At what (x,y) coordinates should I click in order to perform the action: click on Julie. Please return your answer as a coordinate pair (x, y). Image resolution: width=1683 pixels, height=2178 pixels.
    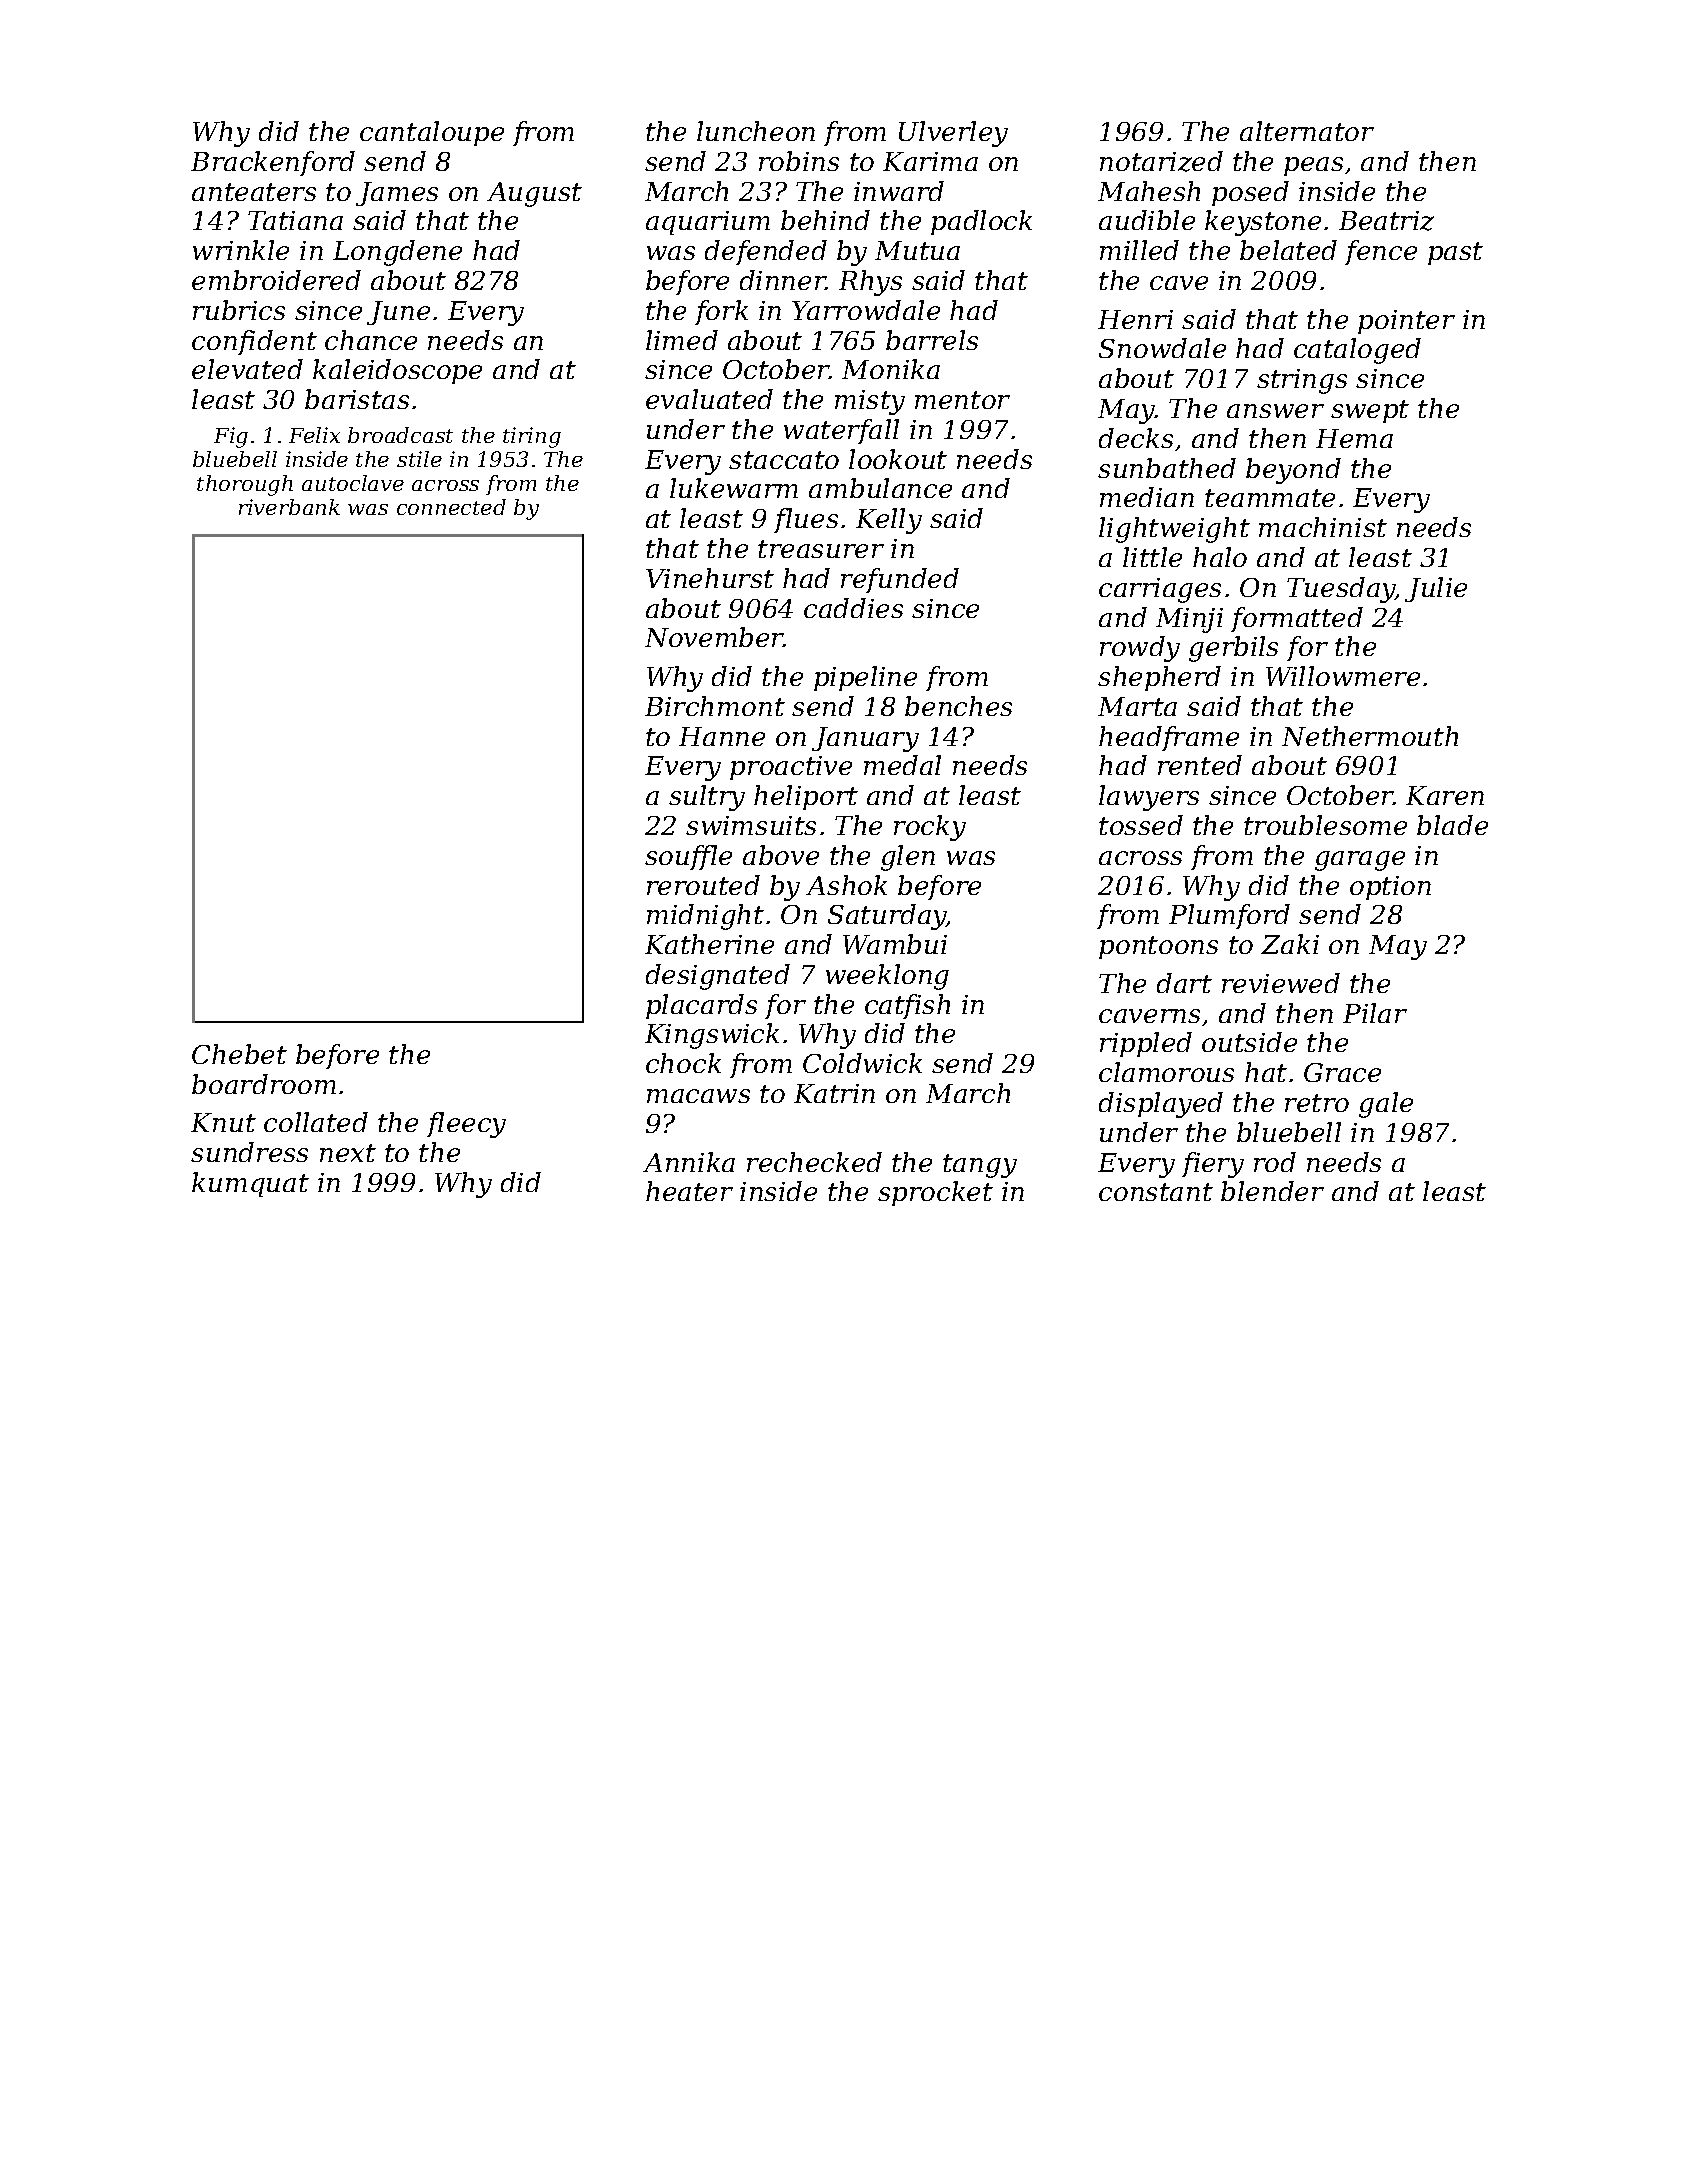
    Looking at the image, I should click on (1436, 589).
